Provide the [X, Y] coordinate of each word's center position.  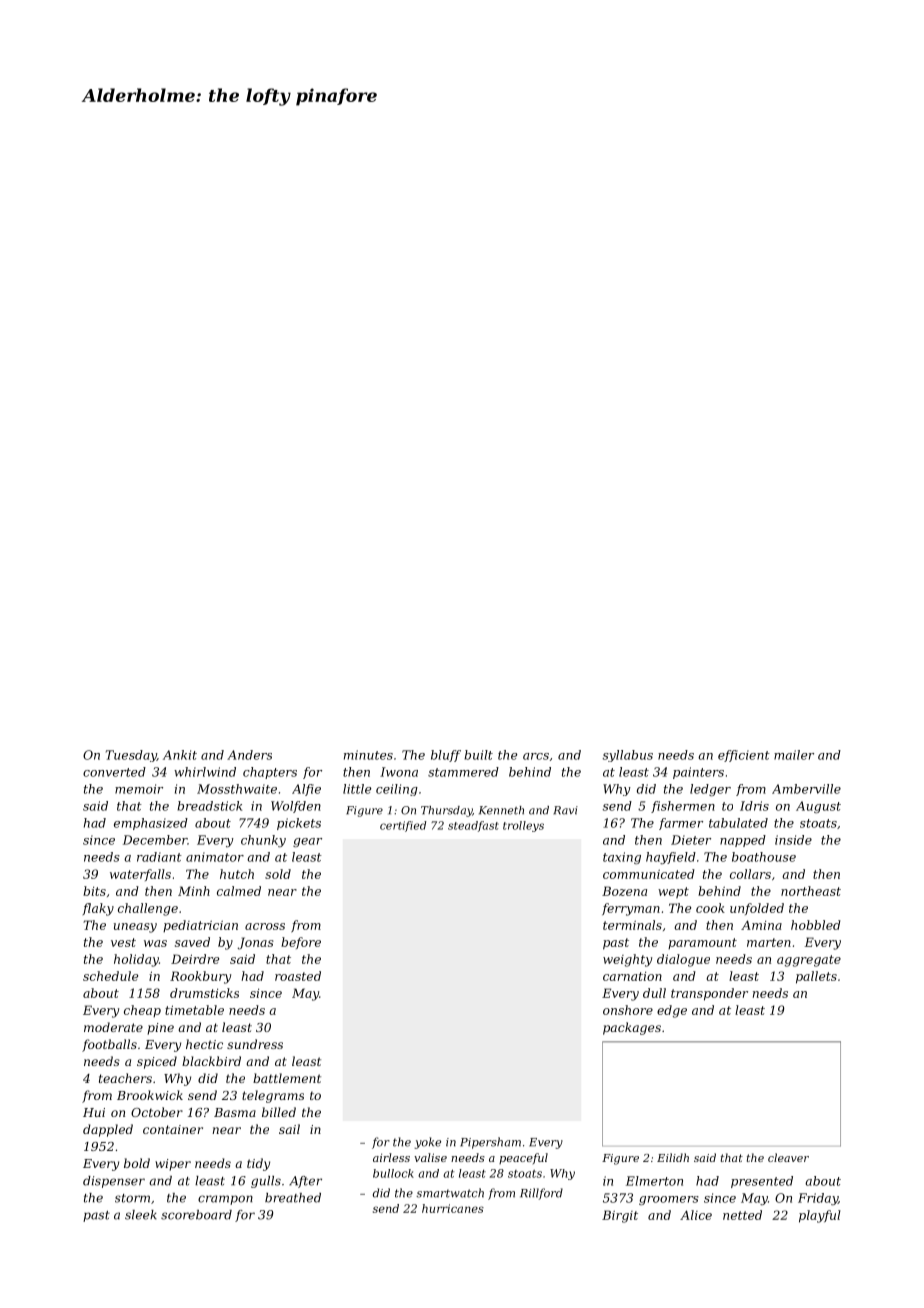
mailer [794, 755]
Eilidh [673, 1157]
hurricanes [453, 1208]
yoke [428, 1143]
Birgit [620, 1216]
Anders [249, 755]
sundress [255, 1044]
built [478, 755]
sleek [141, 1215]
